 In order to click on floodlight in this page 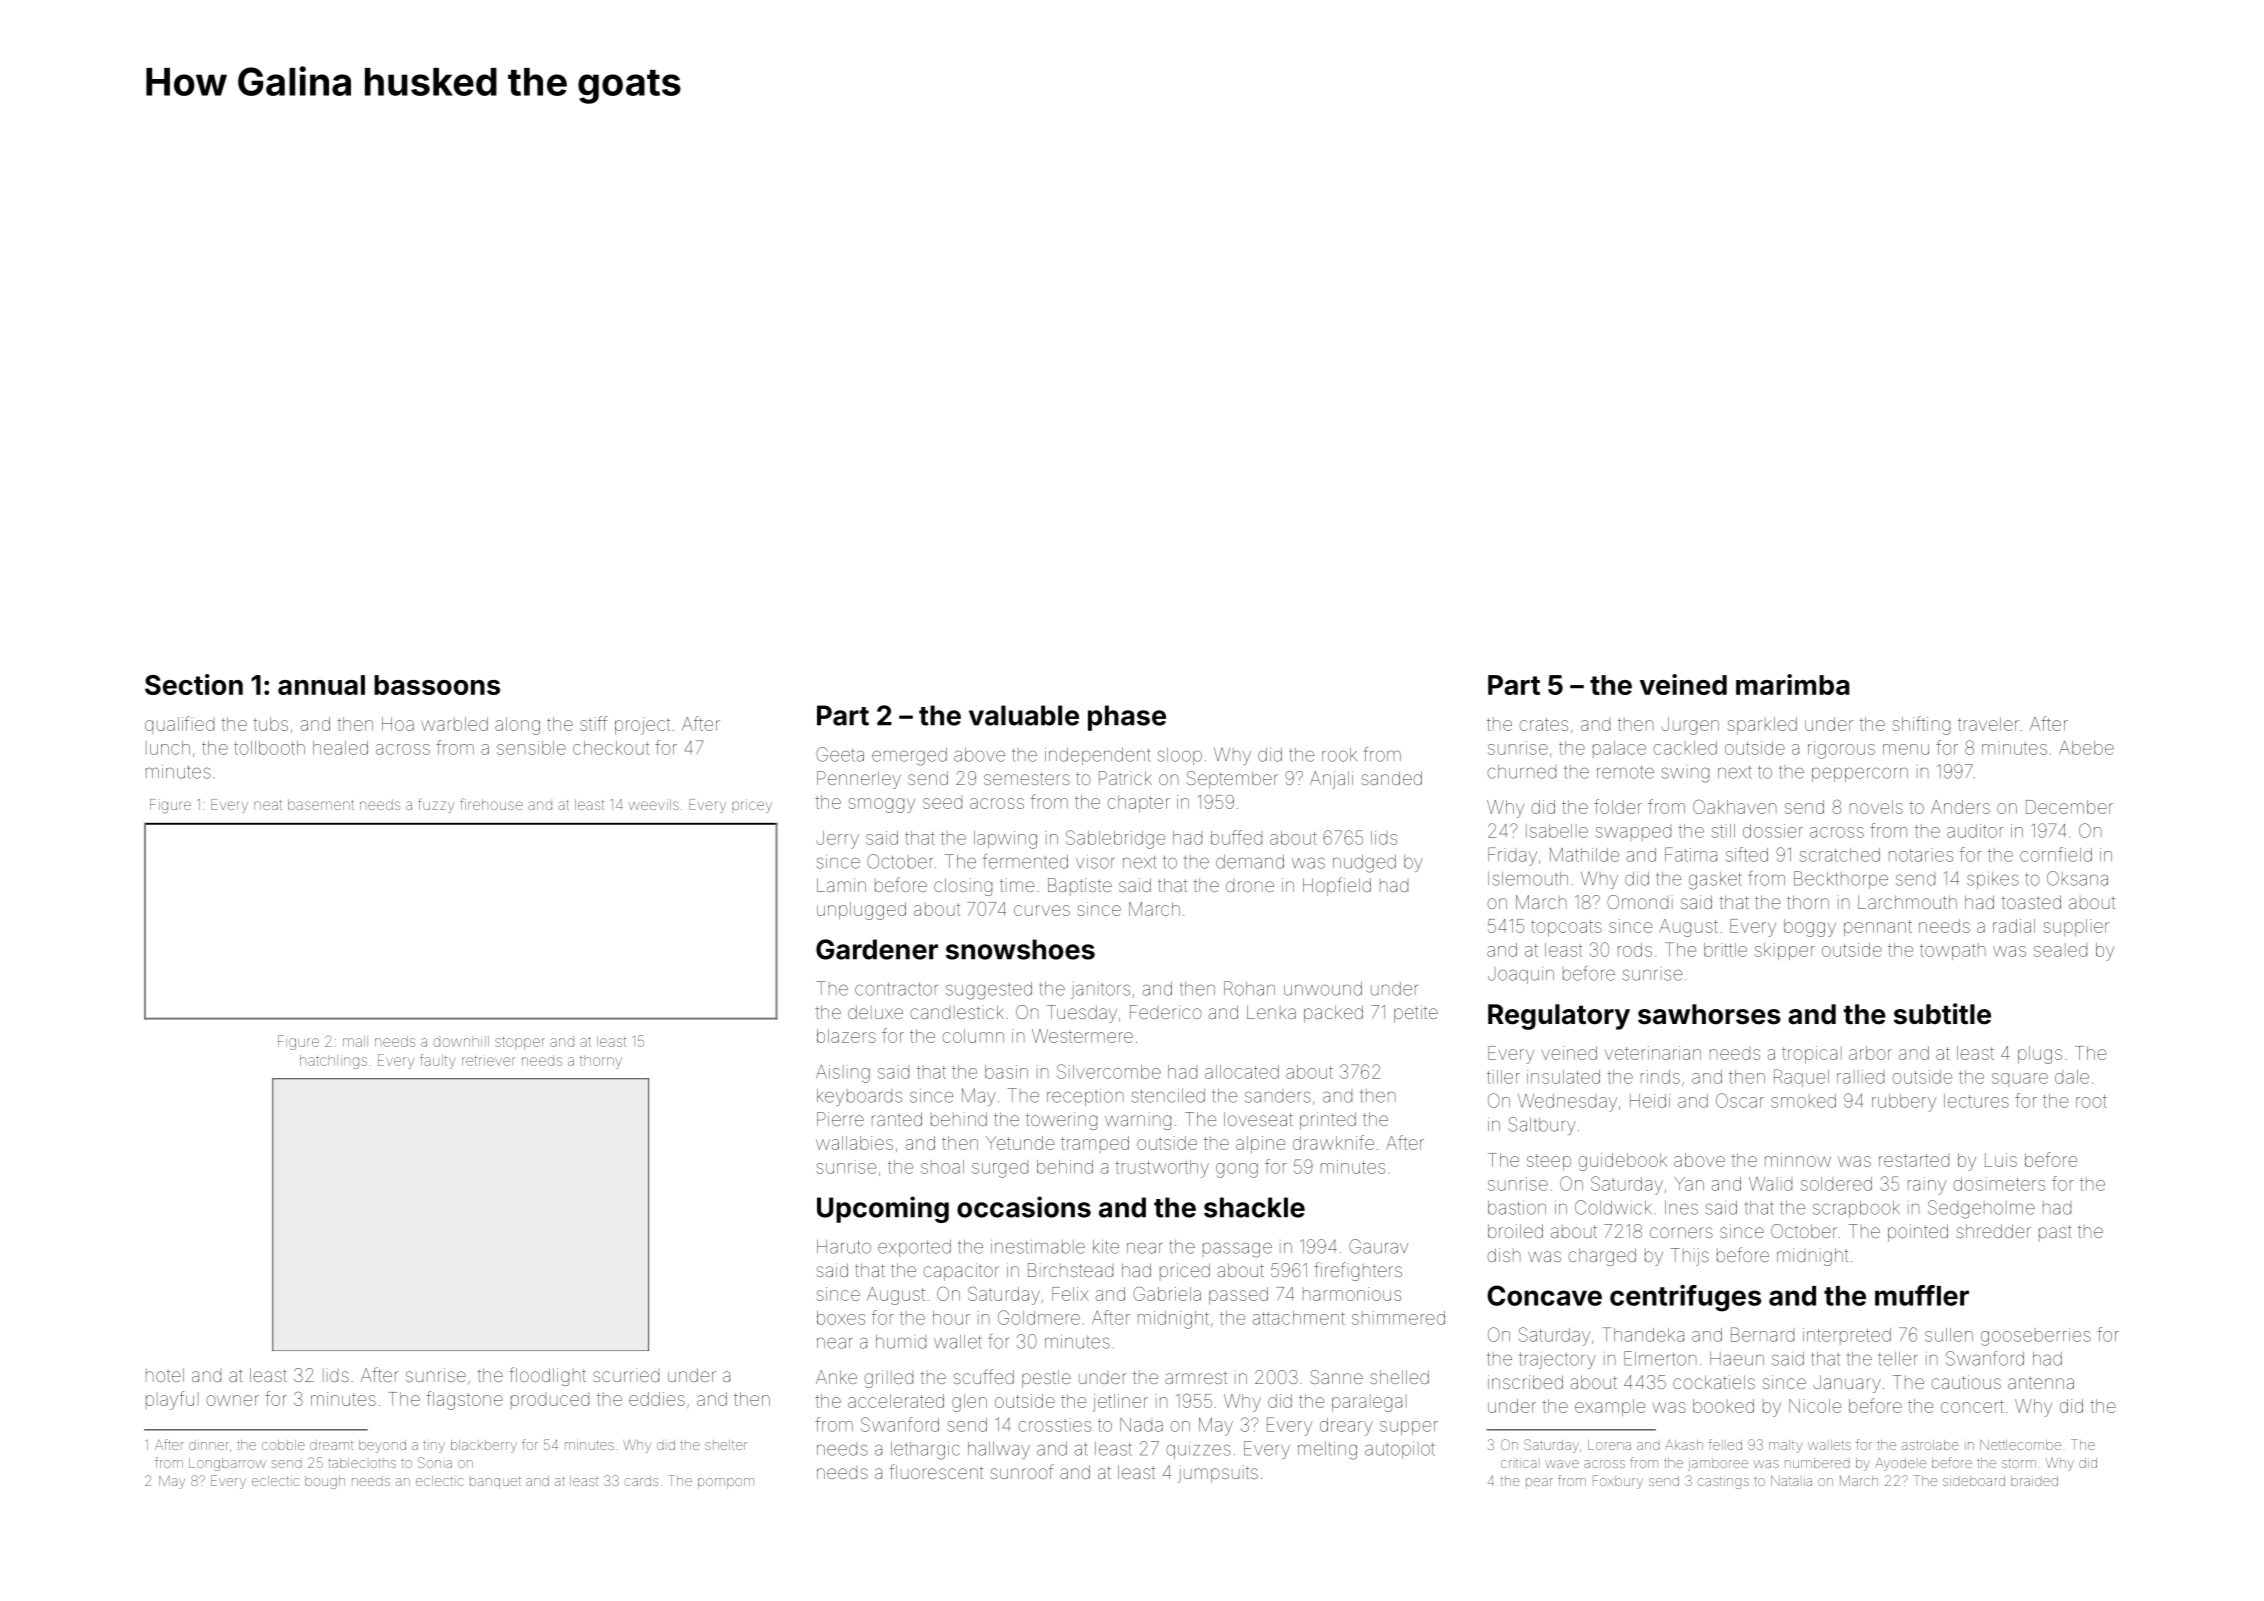, I will do `click(547, 1376)`.
